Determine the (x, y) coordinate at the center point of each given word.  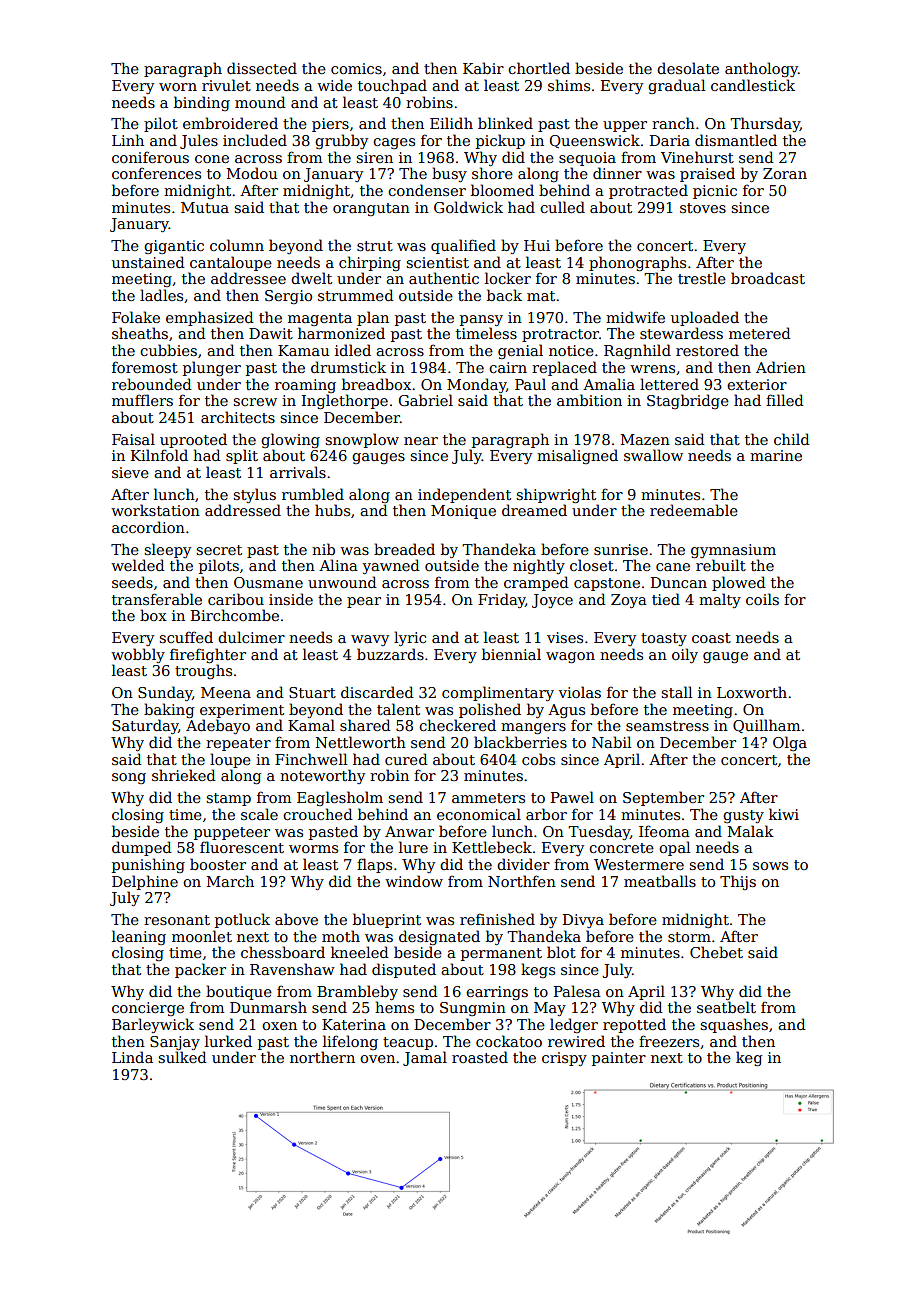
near (421, 441)
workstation (155, 510)
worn (178, 87)
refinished (497, 919)
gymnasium (733, 551)
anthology (761, 69)
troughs (203, 671)
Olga (790, 743)
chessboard (283, 952)
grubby (341, 141)
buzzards (390, 654)
